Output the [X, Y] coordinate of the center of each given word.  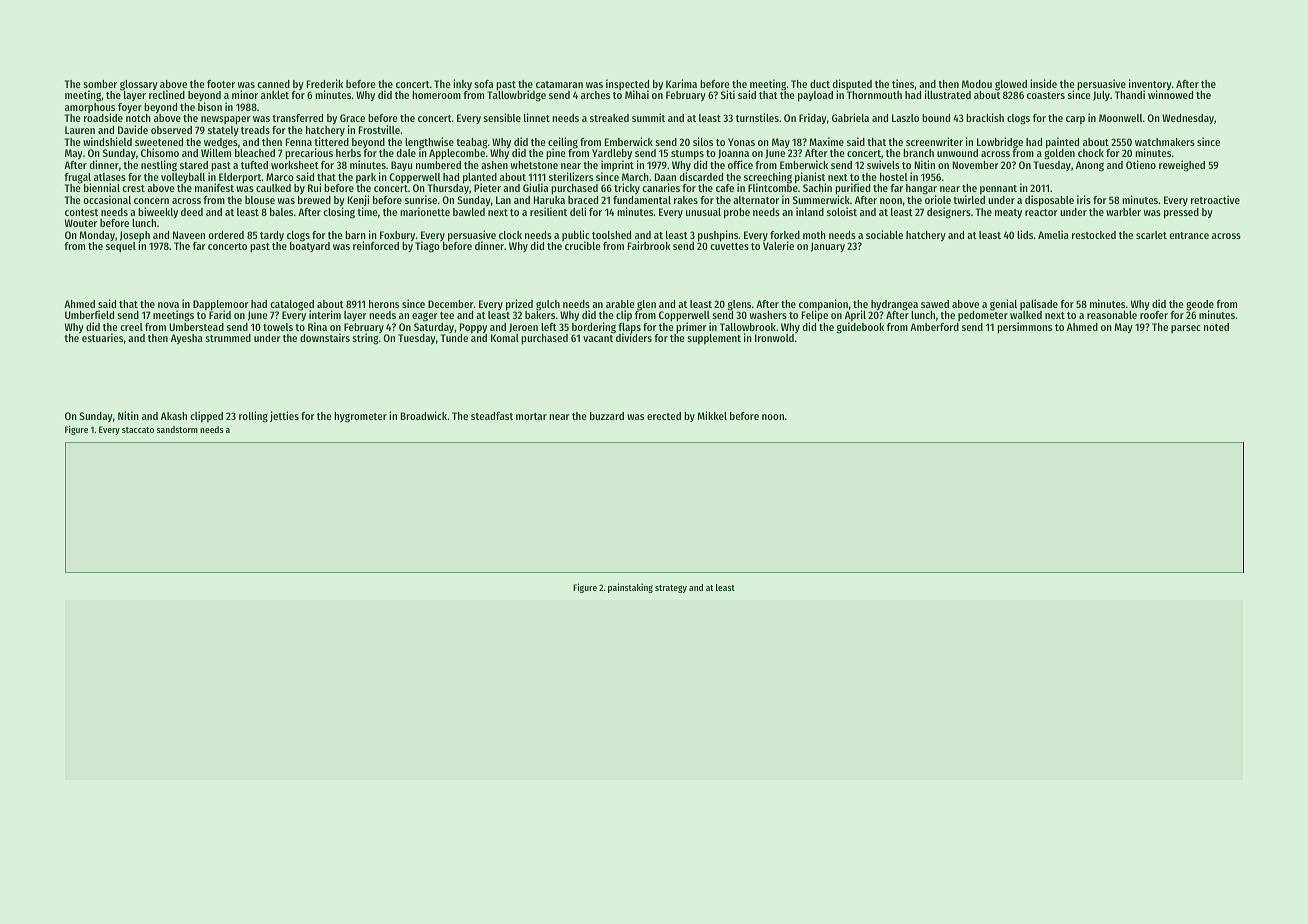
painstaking [630, 588]
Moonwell [1120, 118]
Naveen [189, 235]
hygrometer [360, 417]
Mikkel [712, 415]
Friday [813, 119]
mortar [531, 416]
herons [384, 304]
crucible [583, 246]
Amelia [1053, 234]
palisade [1039, 304]
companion [823, 305]
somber [100, 84]
